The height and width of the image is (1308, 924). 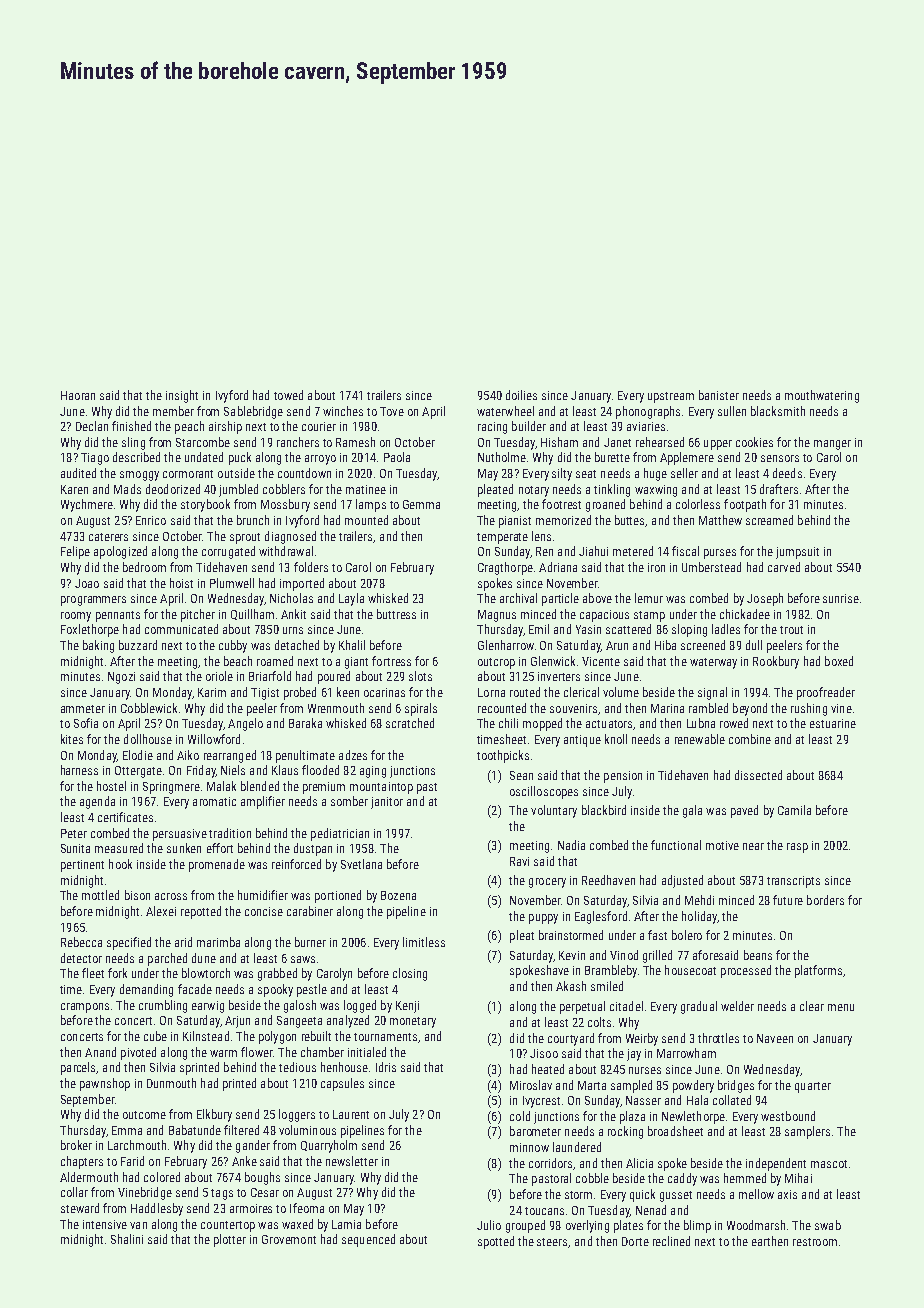 I want to click on spotted, so click(x=496, y=1242).
